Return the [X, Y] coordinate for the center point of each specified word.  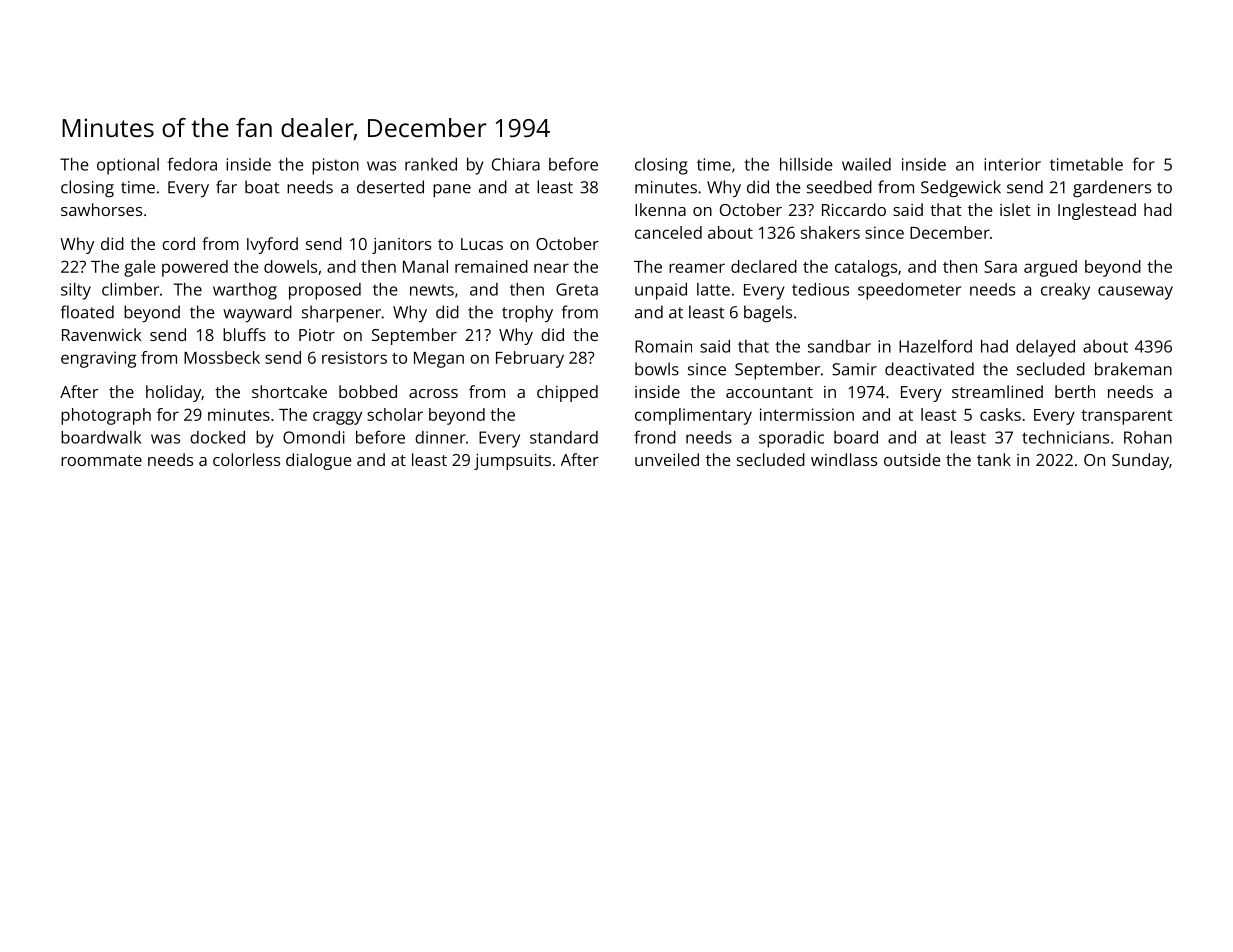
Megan [439, 360]
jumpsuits [512, 462]
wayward [257, 314]
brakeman [1133, 369]
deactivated [929, 369]
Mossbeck [222, 357]
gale [139, 268]
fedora [192, 164]
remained [491, 266]
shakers [830, 232]
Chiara [516, 164]
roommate [101, 460]
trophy [527, 314]
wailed [866, 164]
